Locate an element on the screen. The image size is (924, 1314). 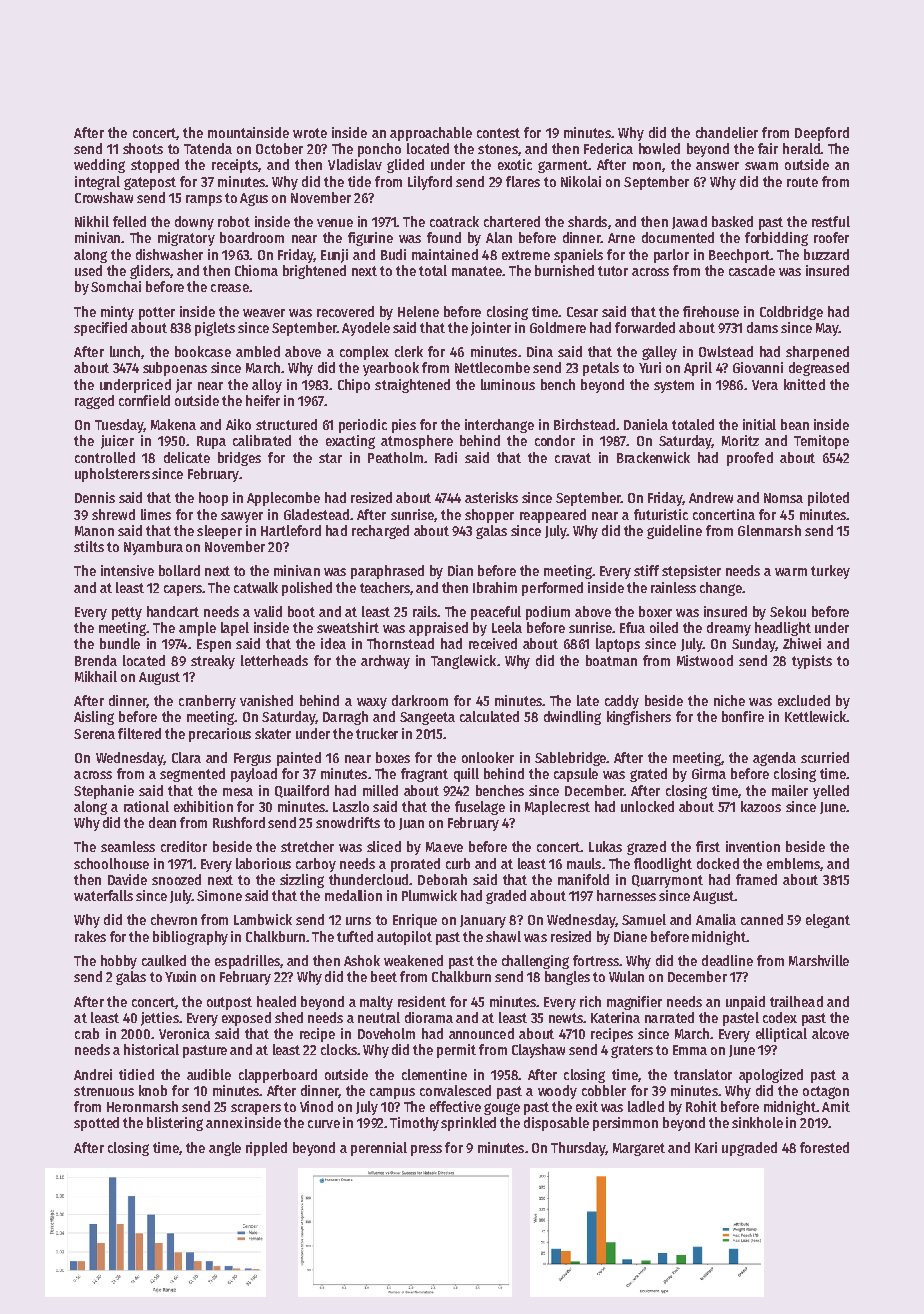
howled is located at coordinates (659, 148).
